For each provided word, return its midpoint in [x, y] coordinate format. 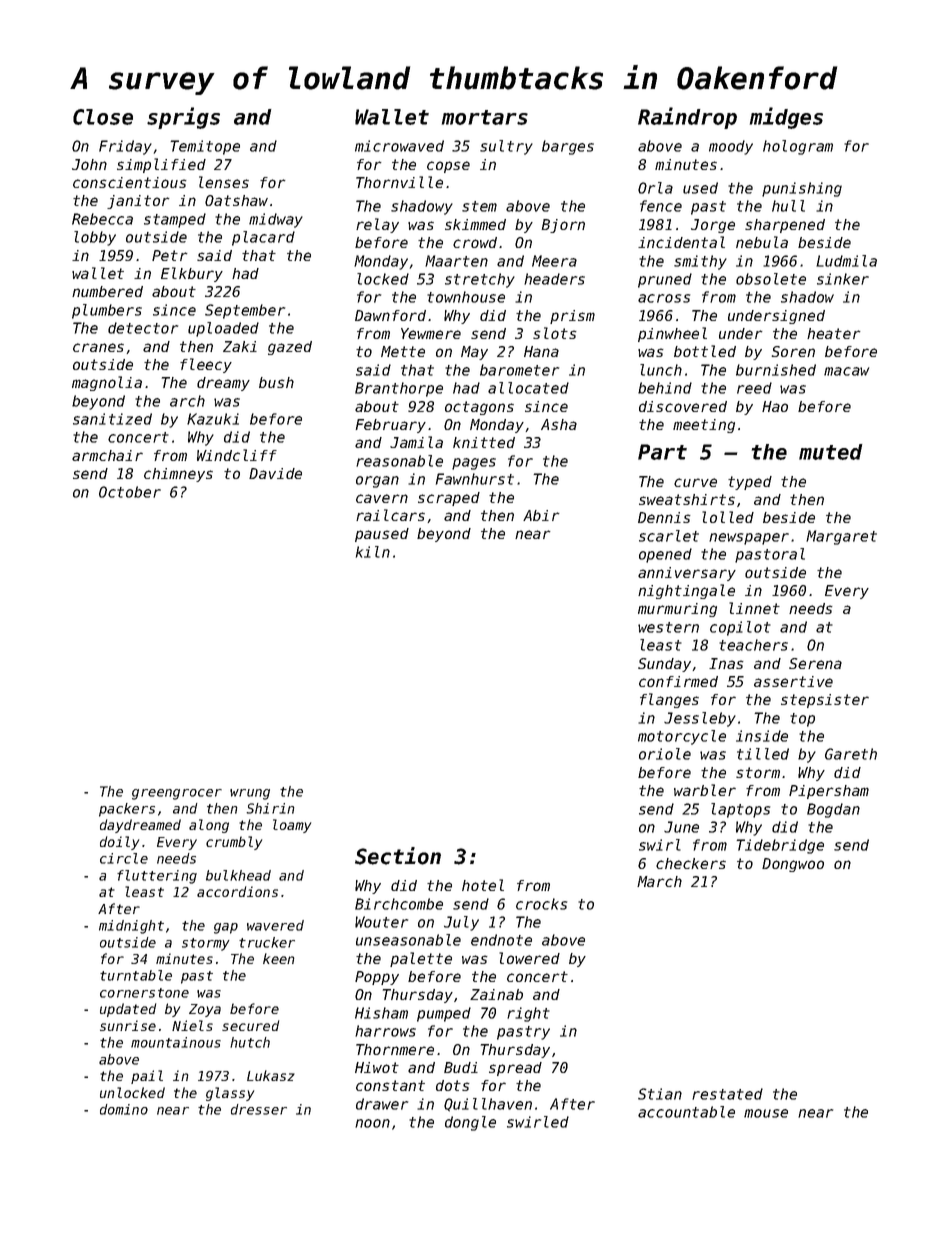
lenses [224, 182]
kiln [373, 552]
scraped [449, 499]
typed [750, 483]
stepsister [825, 701]
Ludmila [846, 261]
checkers [691, 863]
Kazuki [213, 419]
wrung [250, 794]
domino [124, 1109]
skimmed [475, 224]
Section [398, 856]
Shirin [270, 808]
